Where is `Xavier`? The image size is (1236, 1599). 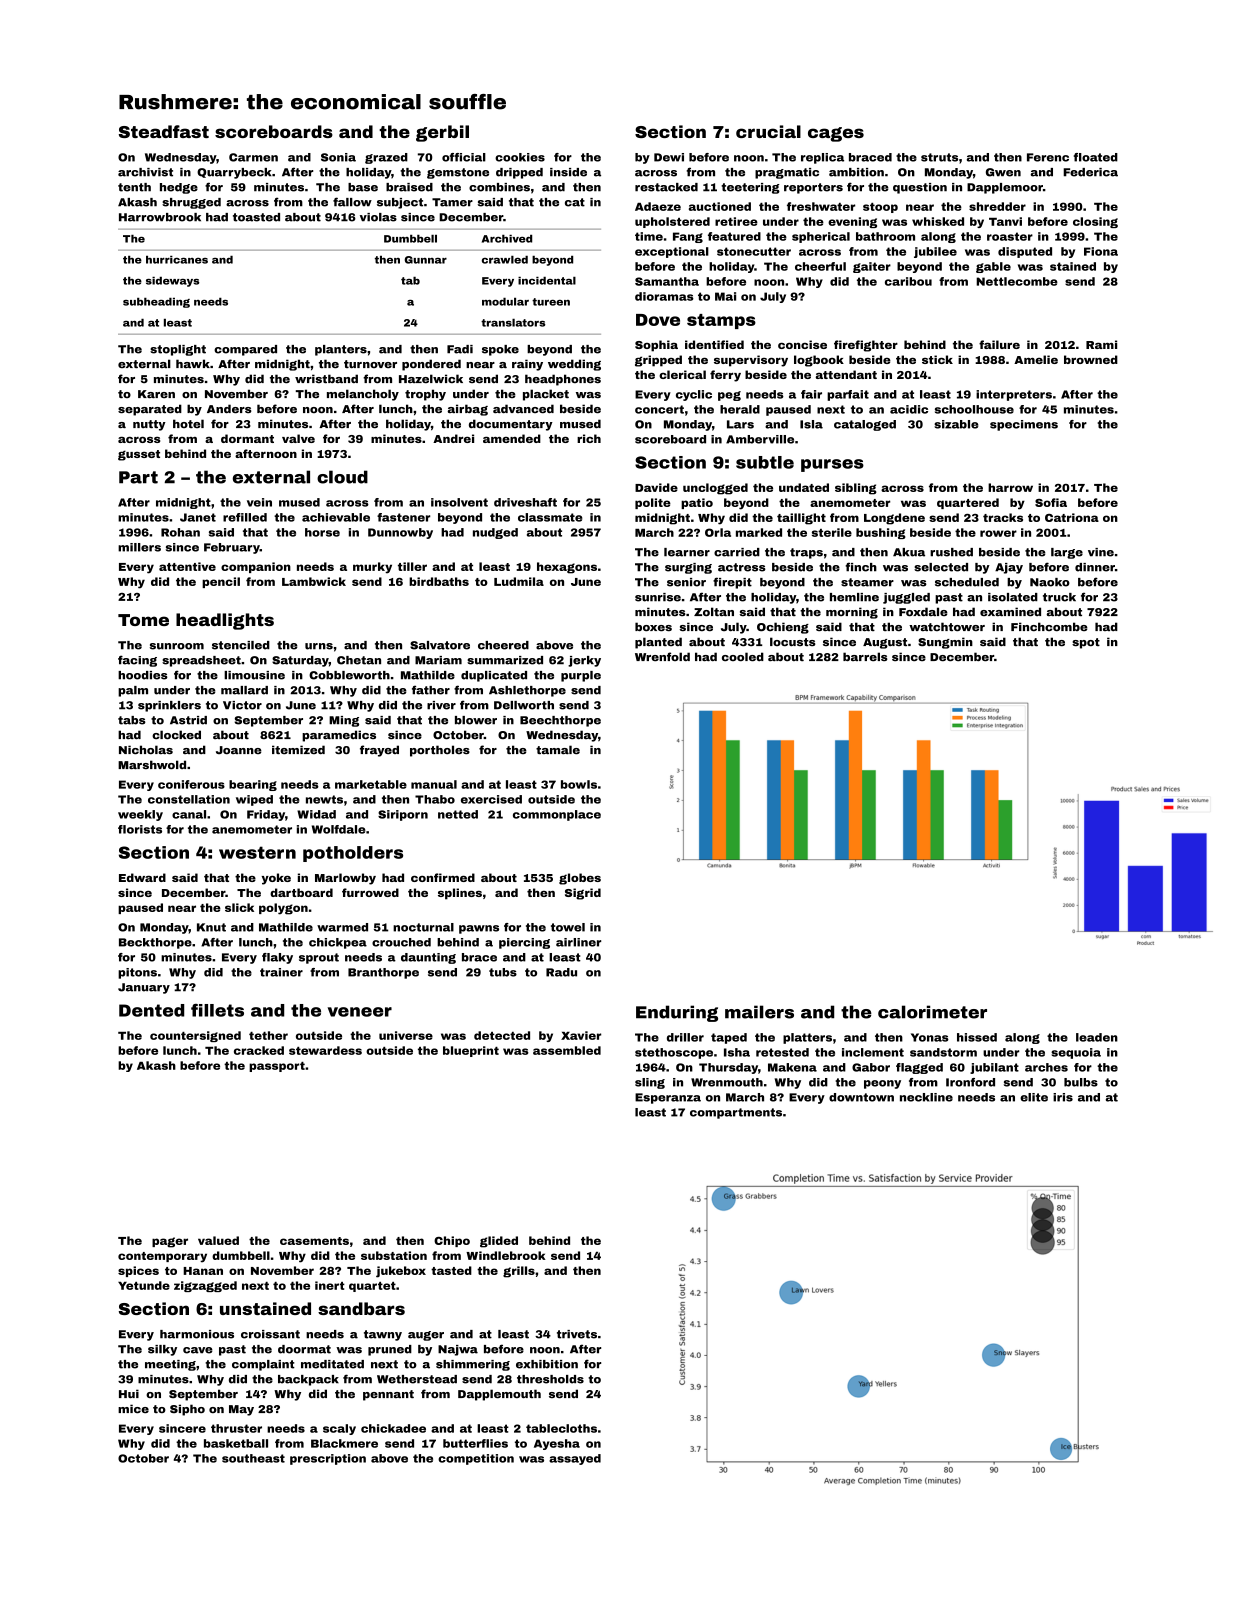
Xavier is located at coordinates (581, 1035).
